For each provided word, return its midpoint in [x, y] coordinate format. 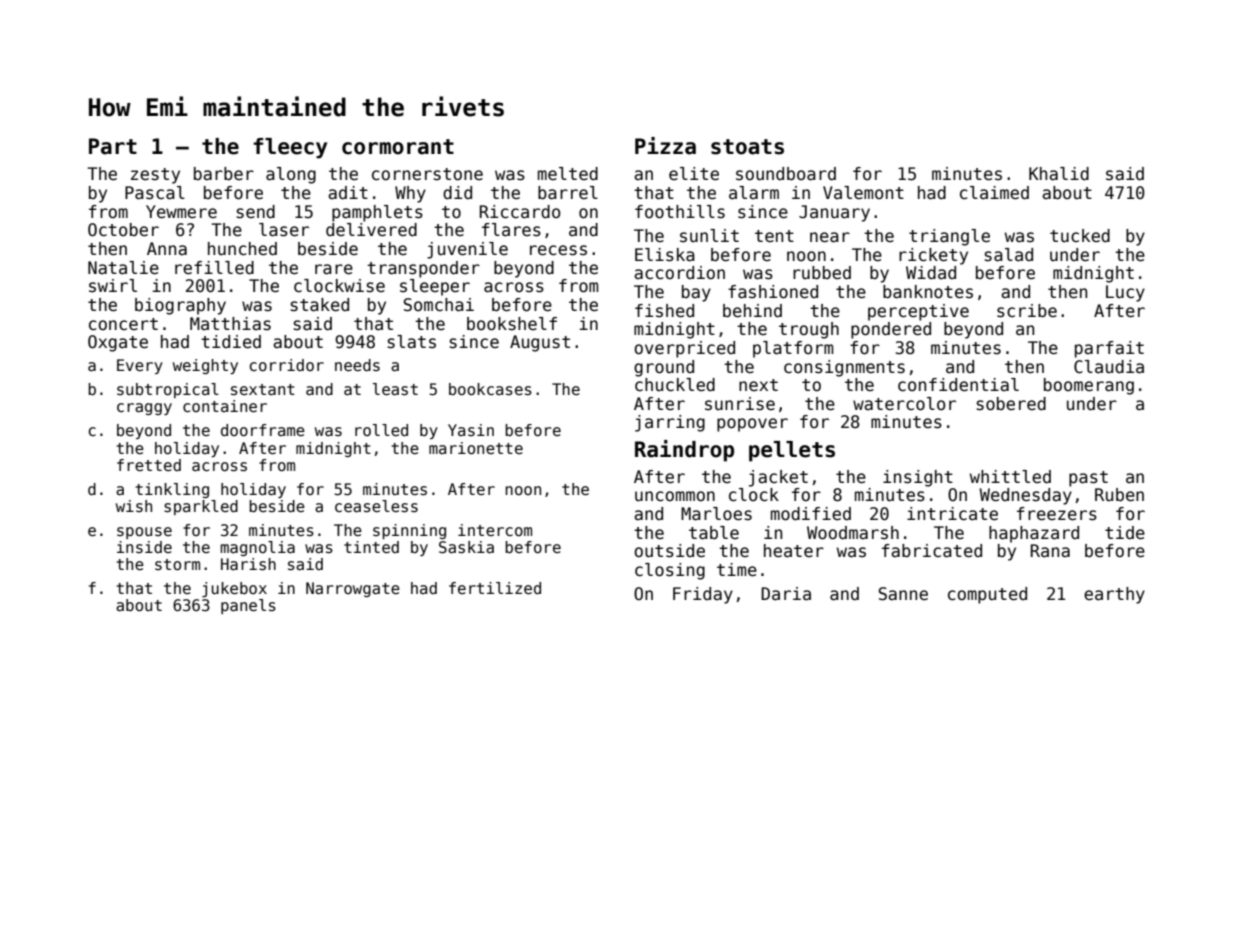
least [395, 389]
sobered [1011, 404]
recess [558, 250]
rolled [381, 430]
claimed [994, 193]
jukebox [234, 589]
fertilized [495, 588]
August [540, 343]
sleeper [435, 287]
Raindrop [684, 451]
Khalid [1059, 174]
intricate [952, 514]
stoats [747, 147]
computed [987, 595]
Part [113, 146]
